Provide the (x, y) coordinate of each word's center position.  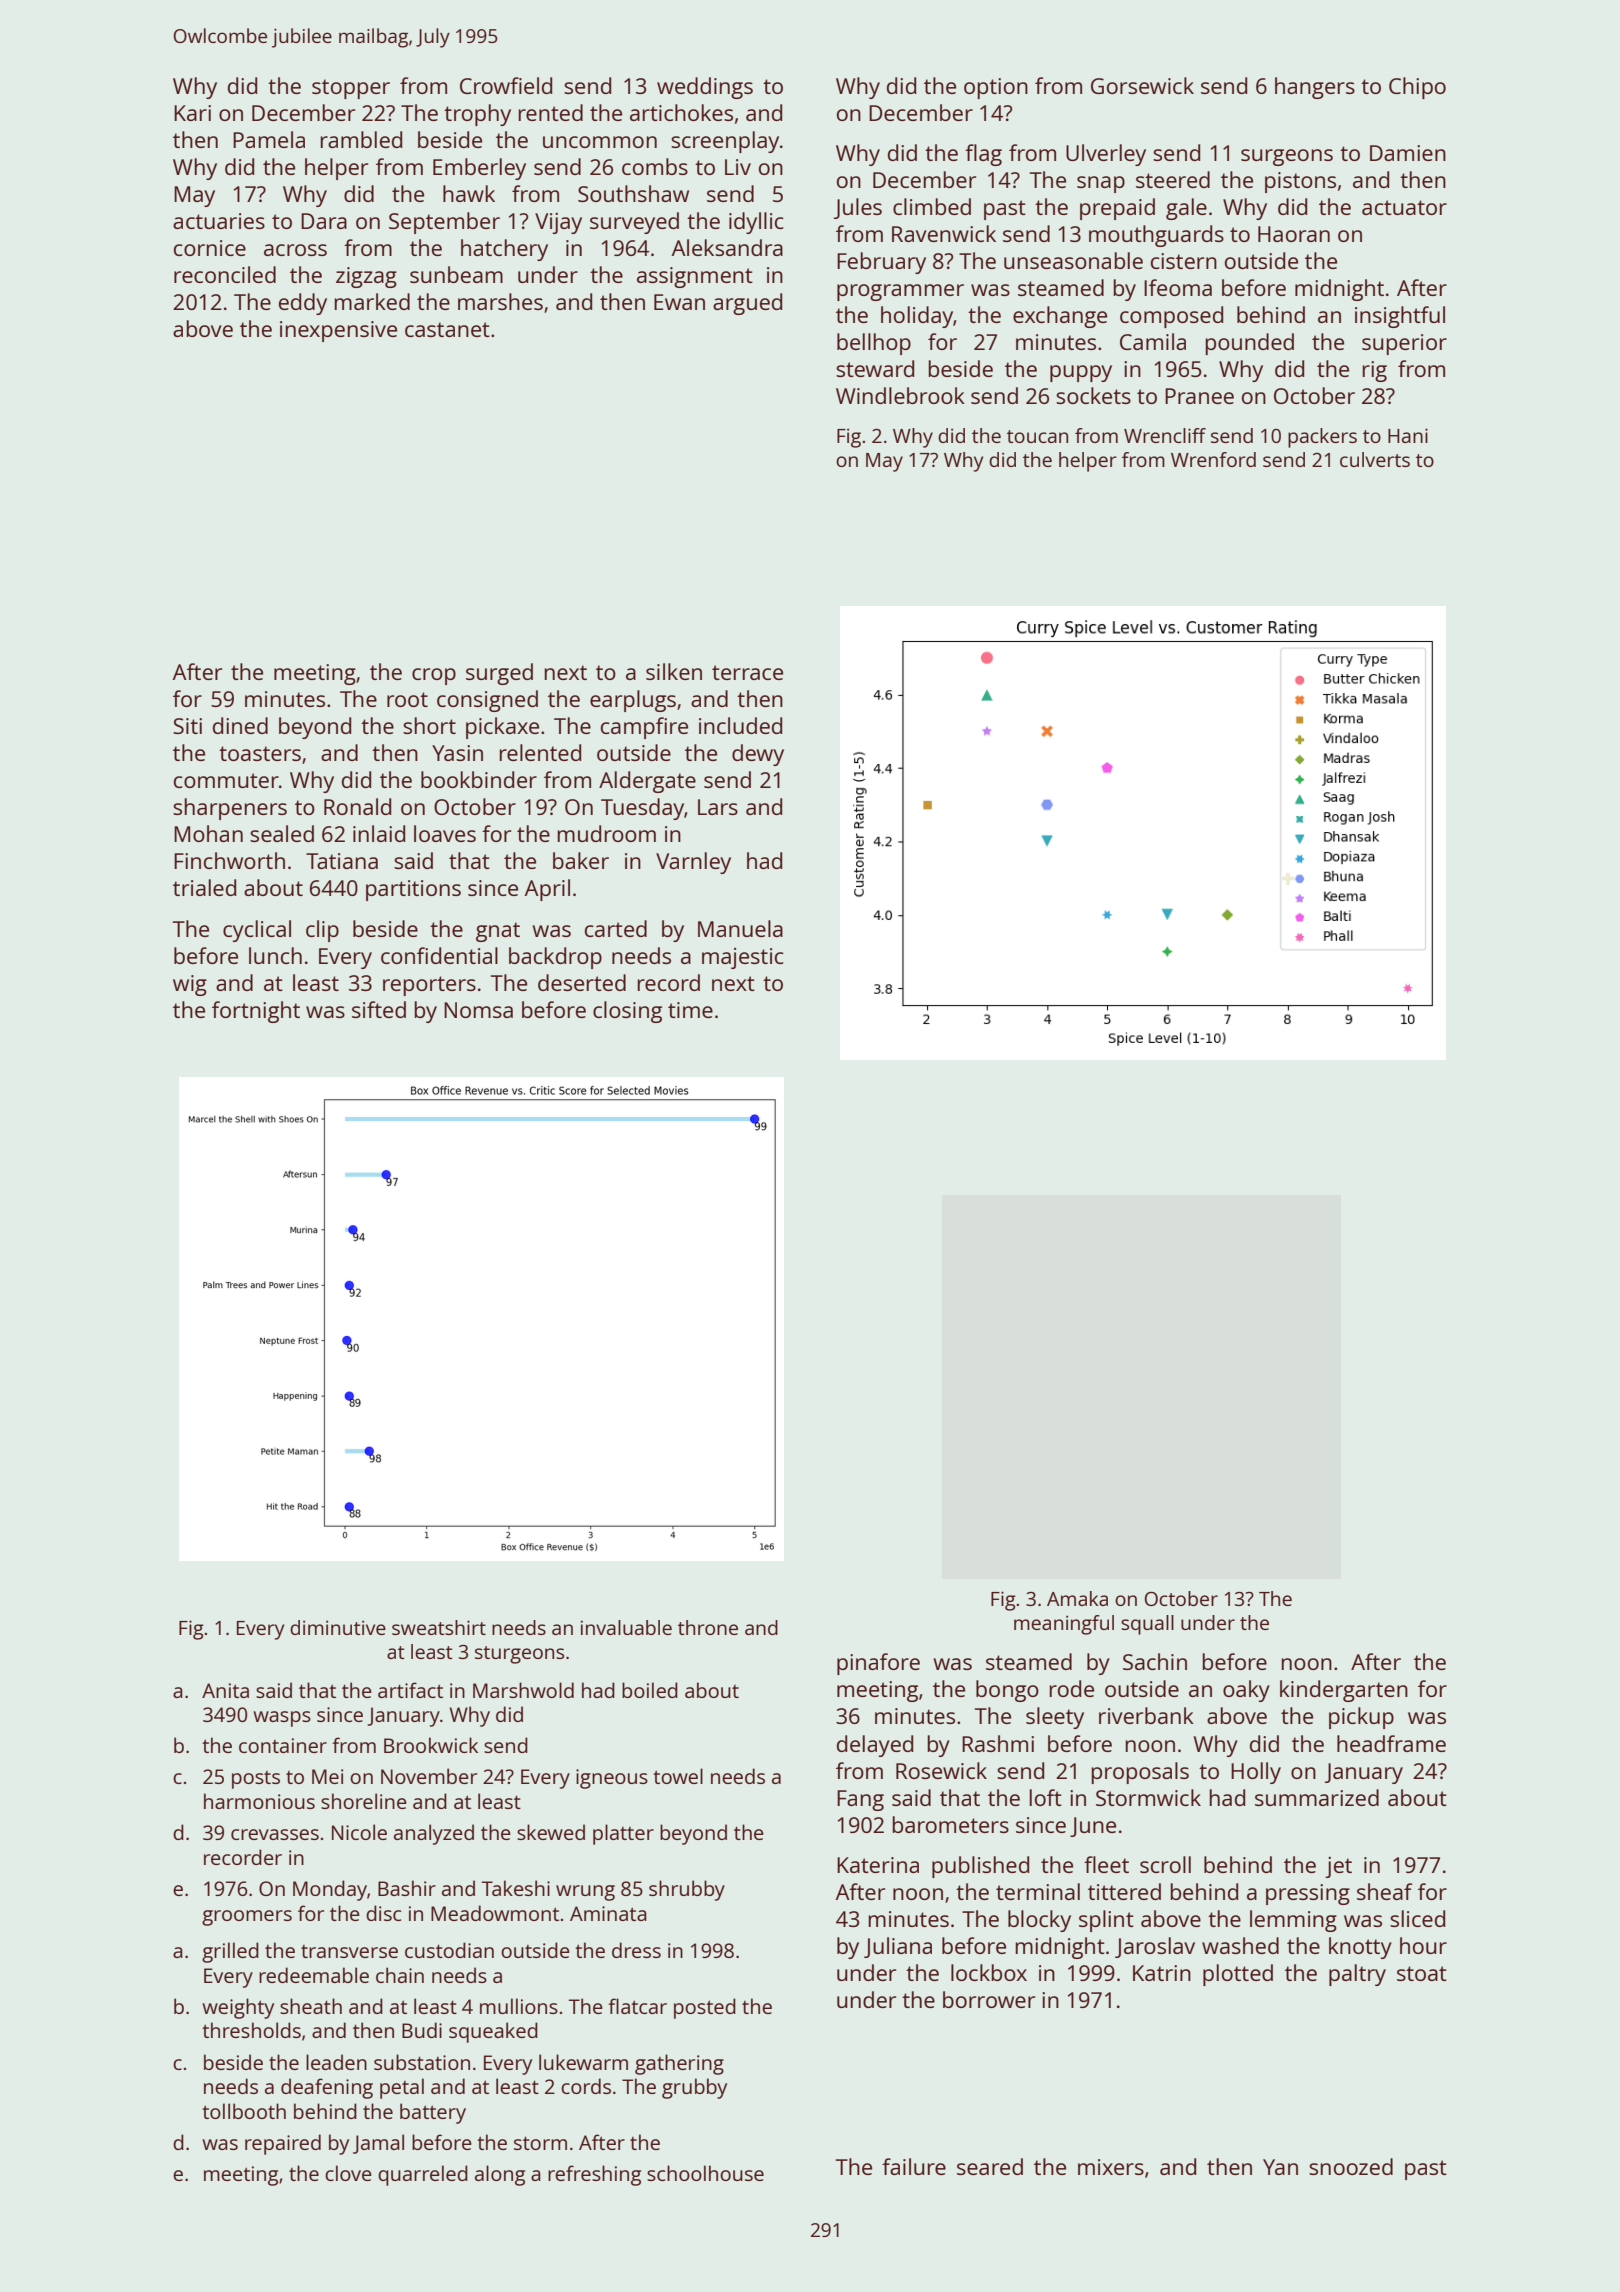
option (996, 88)
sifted (379, 1009)
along (500, 2175)
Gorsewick (1142, 85)
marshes (500, 301)
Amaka (1077, 1598)
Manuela (740, 928)
